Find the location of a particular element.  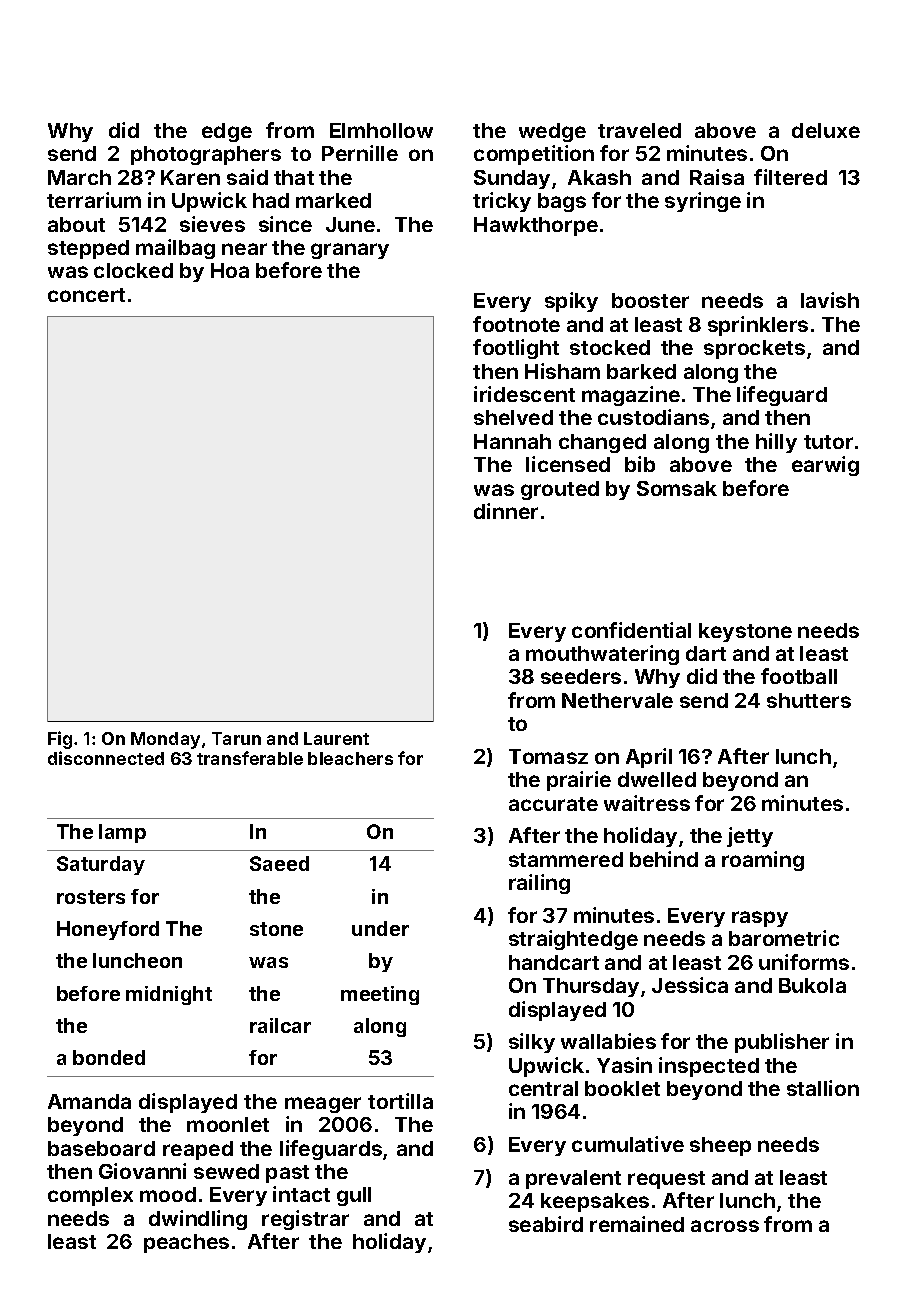

filtered is located at coordinates (790, 177).
